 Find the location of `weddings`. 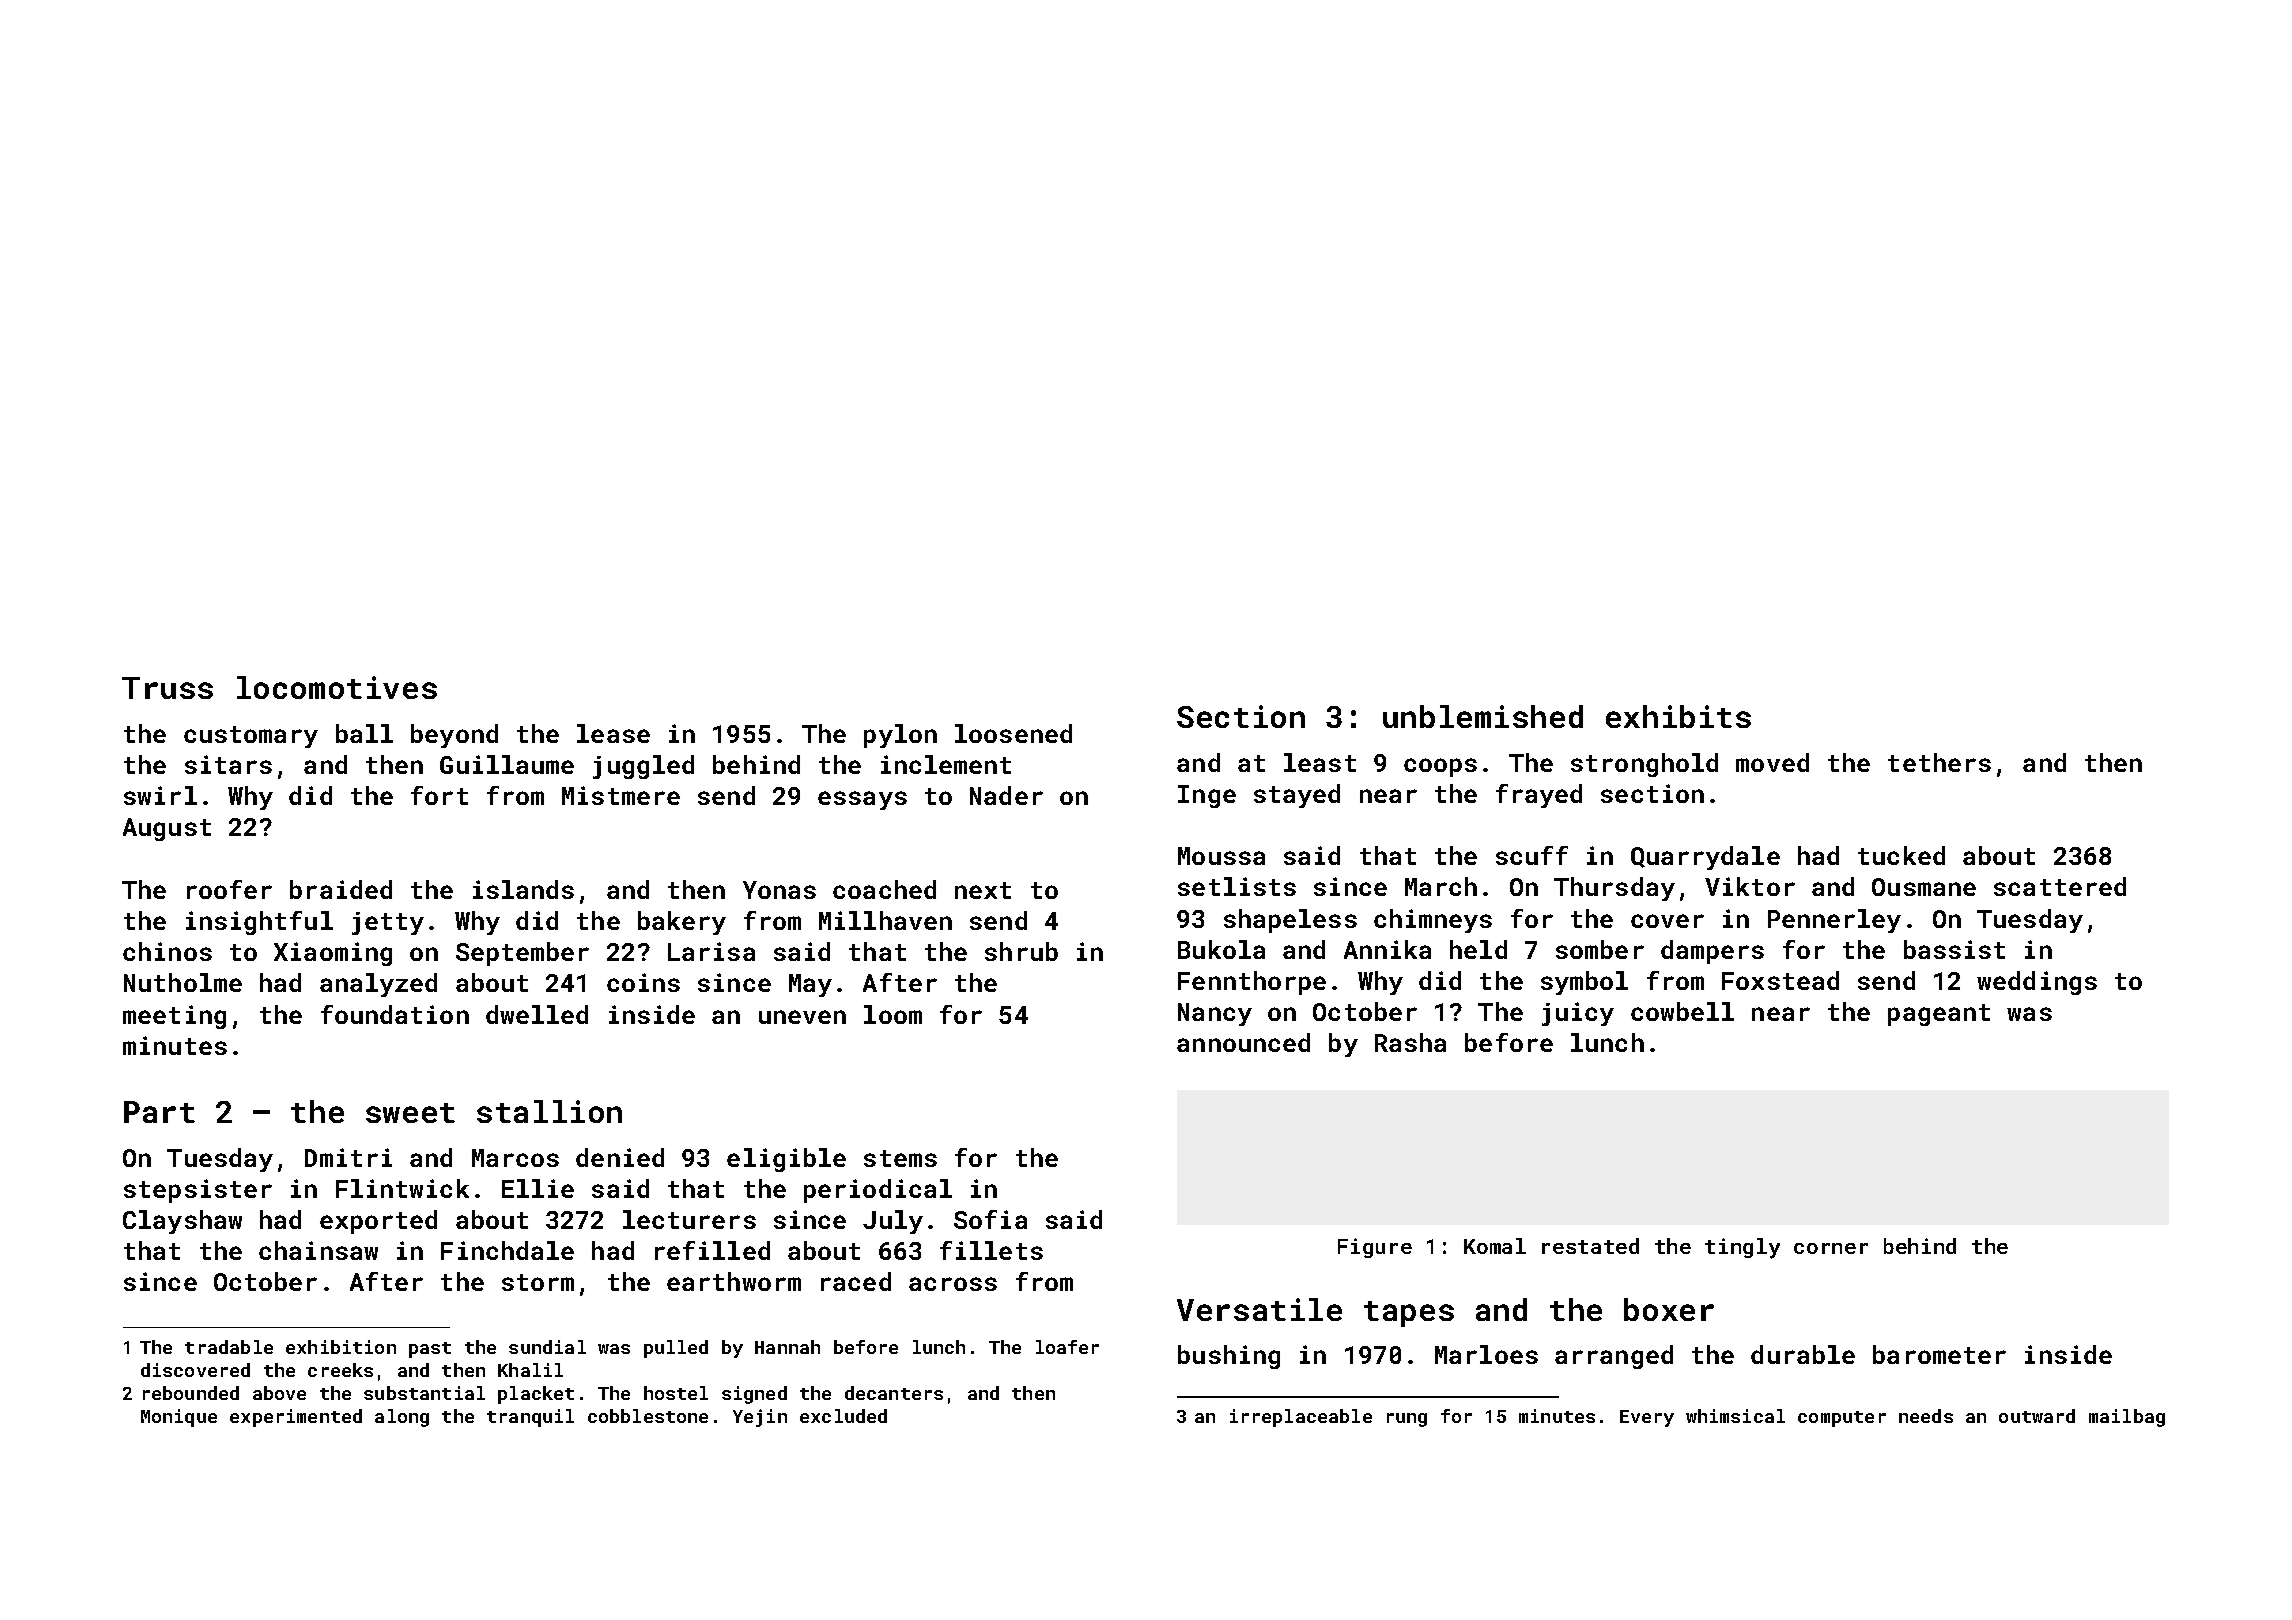

weddings is located at coordinates (2037, 983).
